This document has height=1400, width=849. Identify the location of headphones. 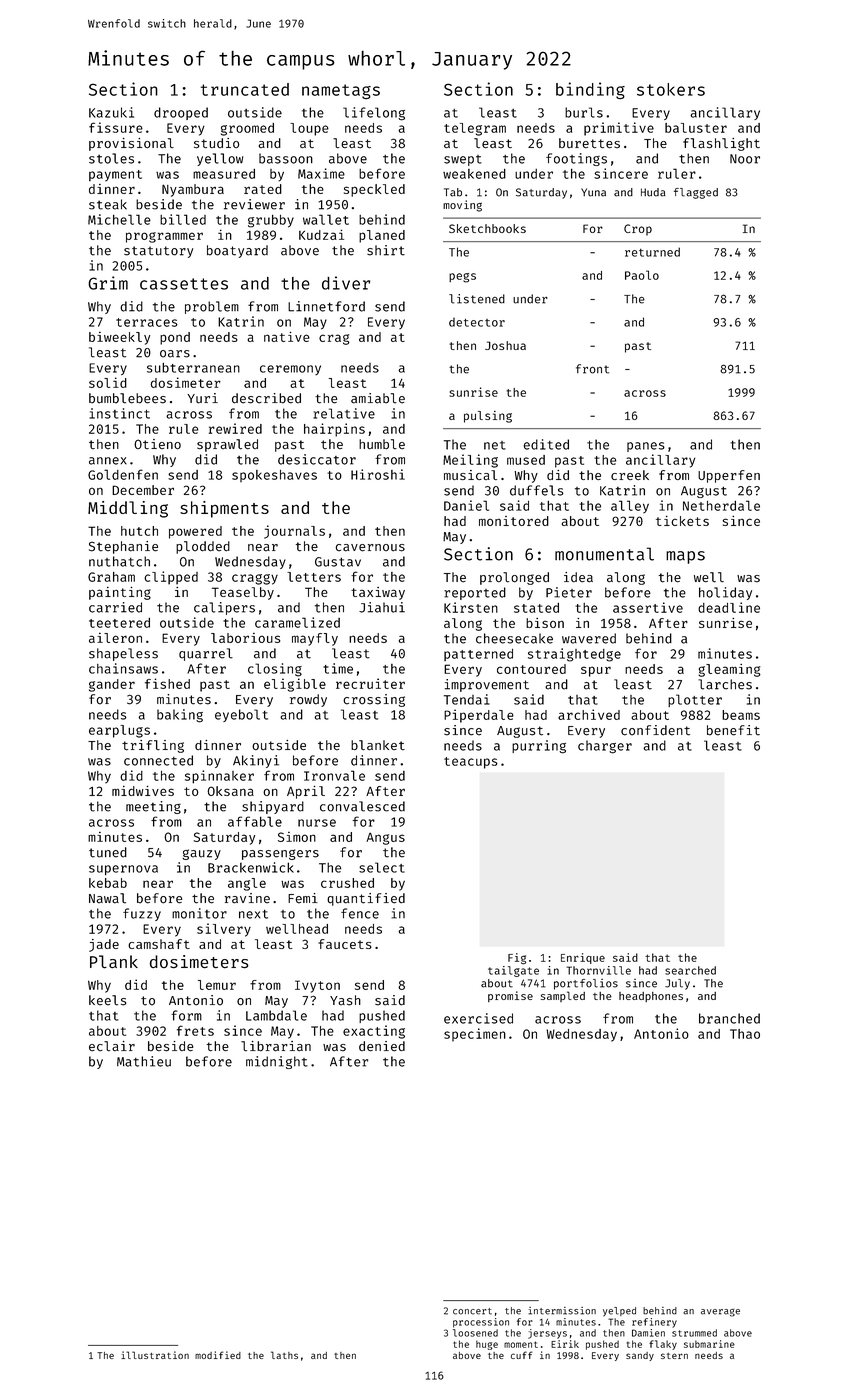
(651, 997).
